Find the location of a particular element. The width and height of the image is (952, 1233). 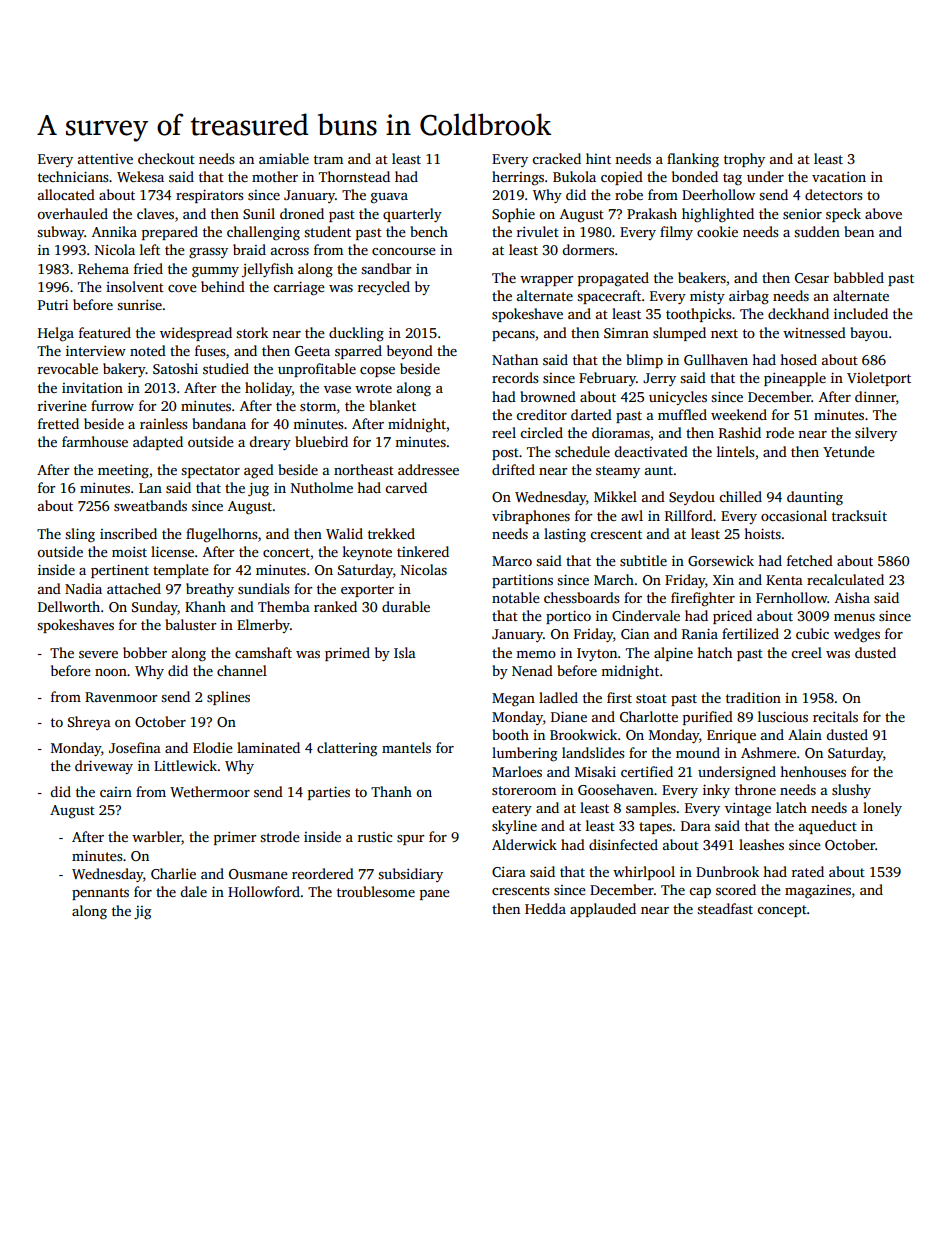

blanket is located at coordinates (392, 405).
